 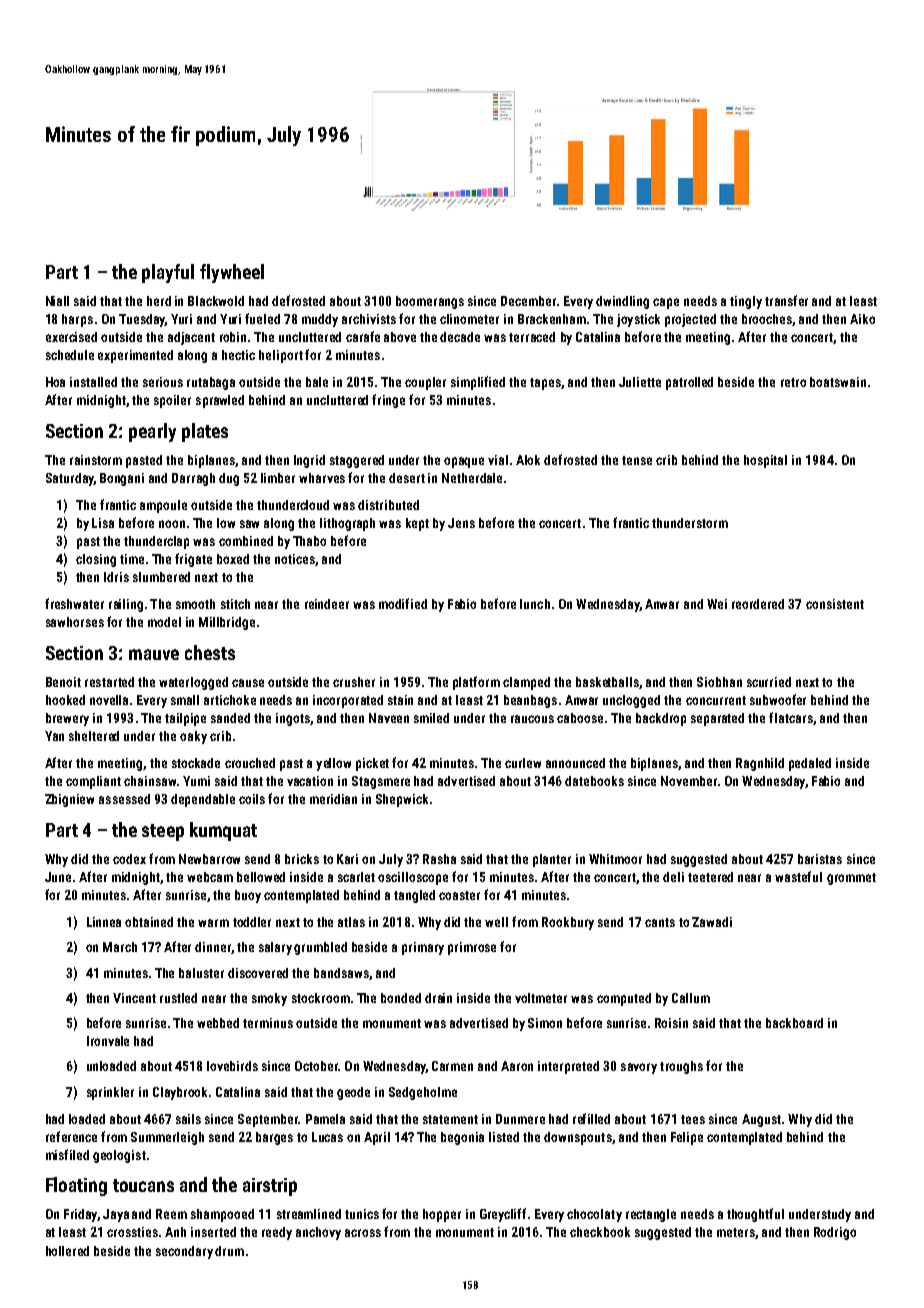 I want to click on Bongani, so click(x=122, y=479).
